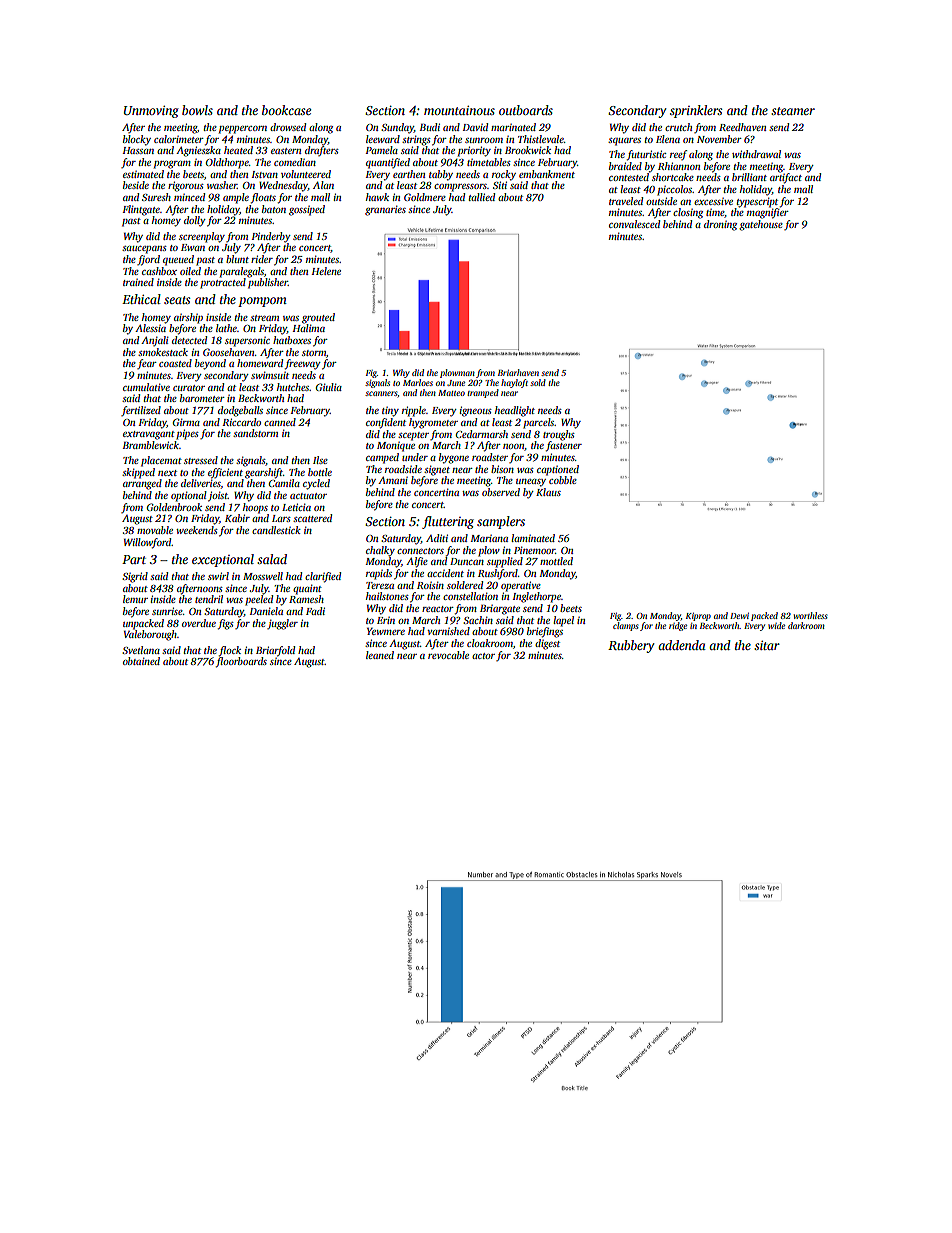 The width and height of the page is (952, 1233). What do you see at coordinates (240, 411) in the page?
I see `dodgeballs` at bounding box center [240, 411].
